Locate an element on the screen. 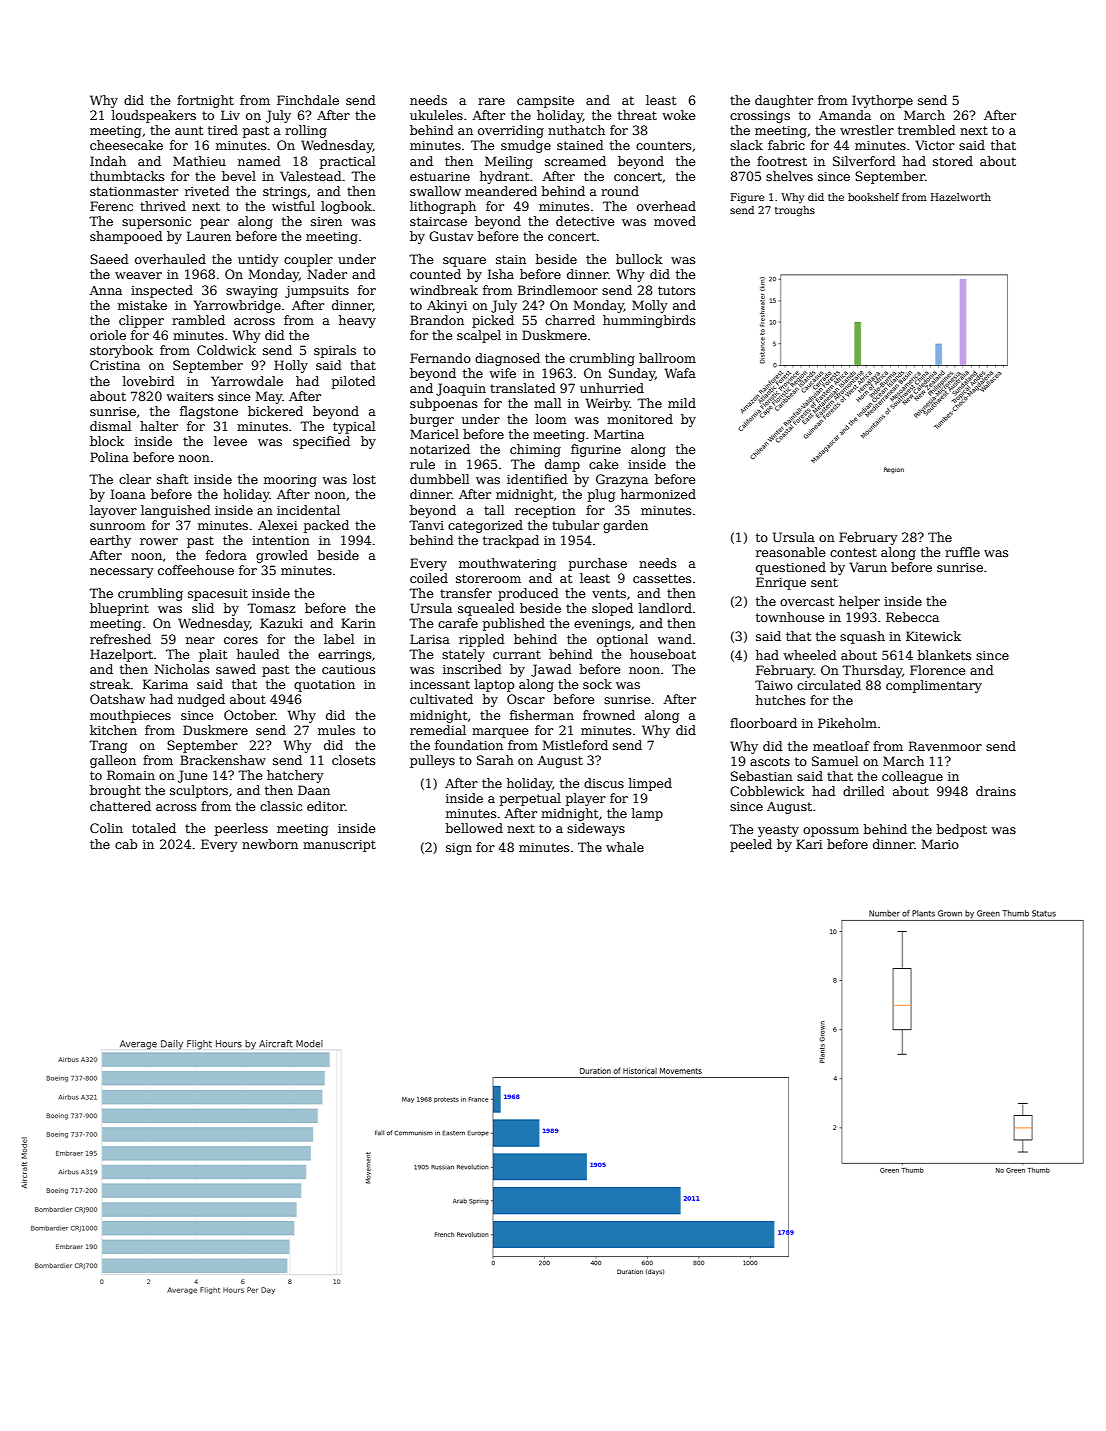 The height and width of the screenshot is (1431, 1106). Meiling is located at coordinates (509, 162).
